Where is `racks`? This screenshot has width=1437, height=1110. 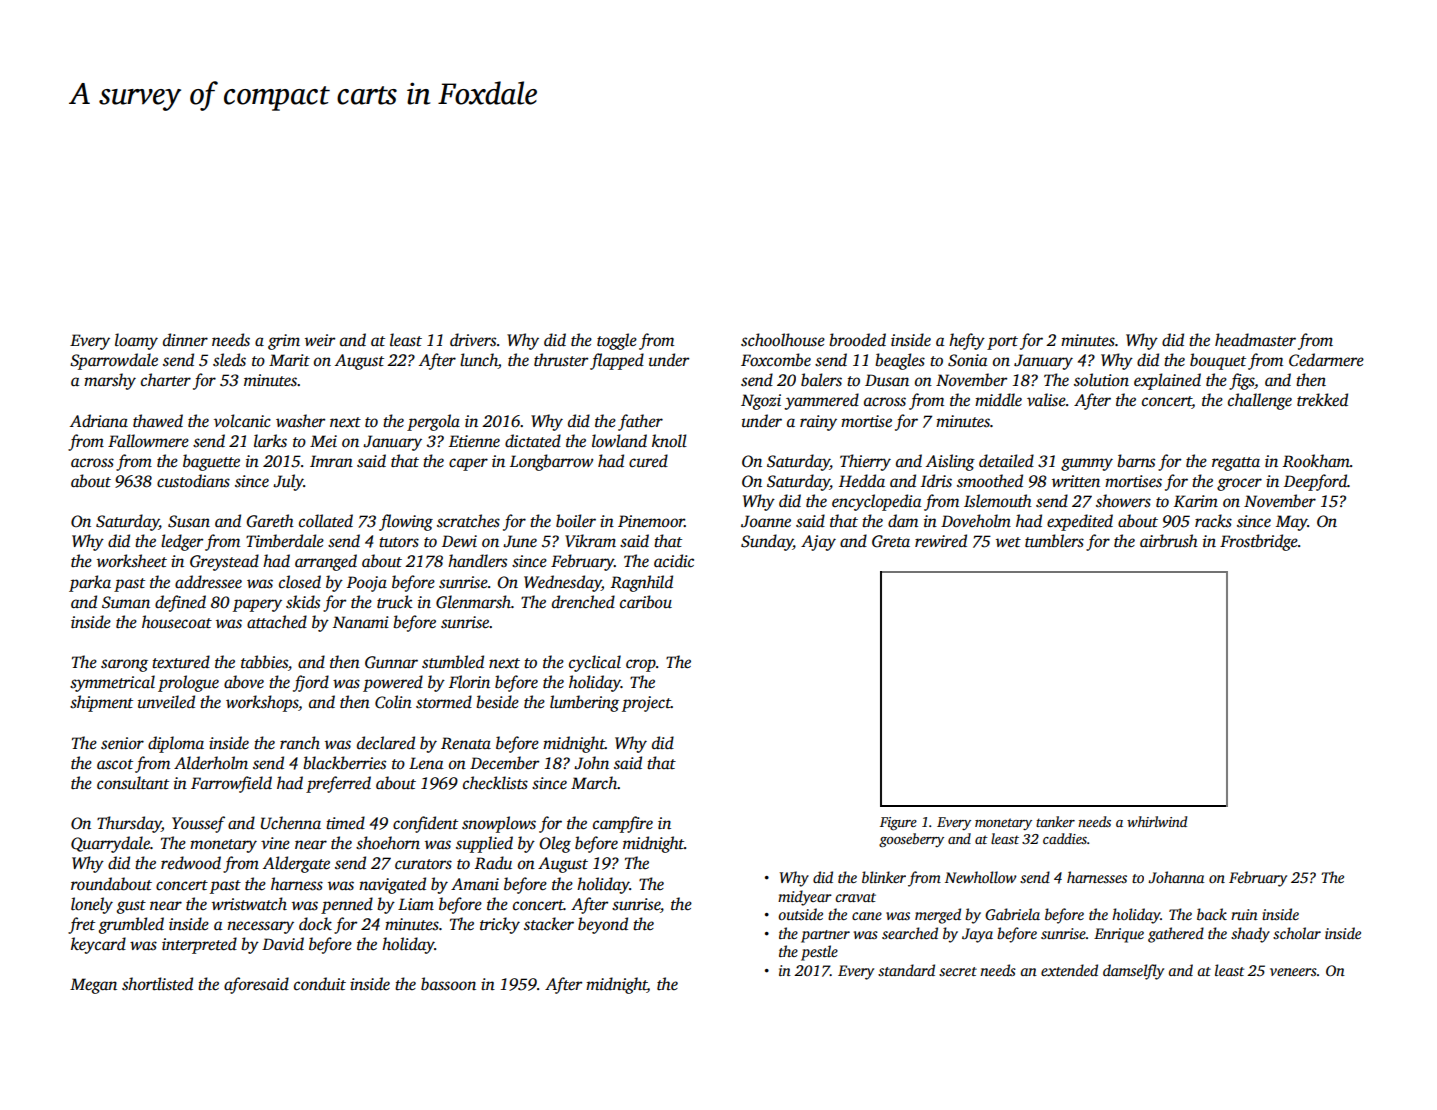
racks is located at coordinates (1213, 521).
